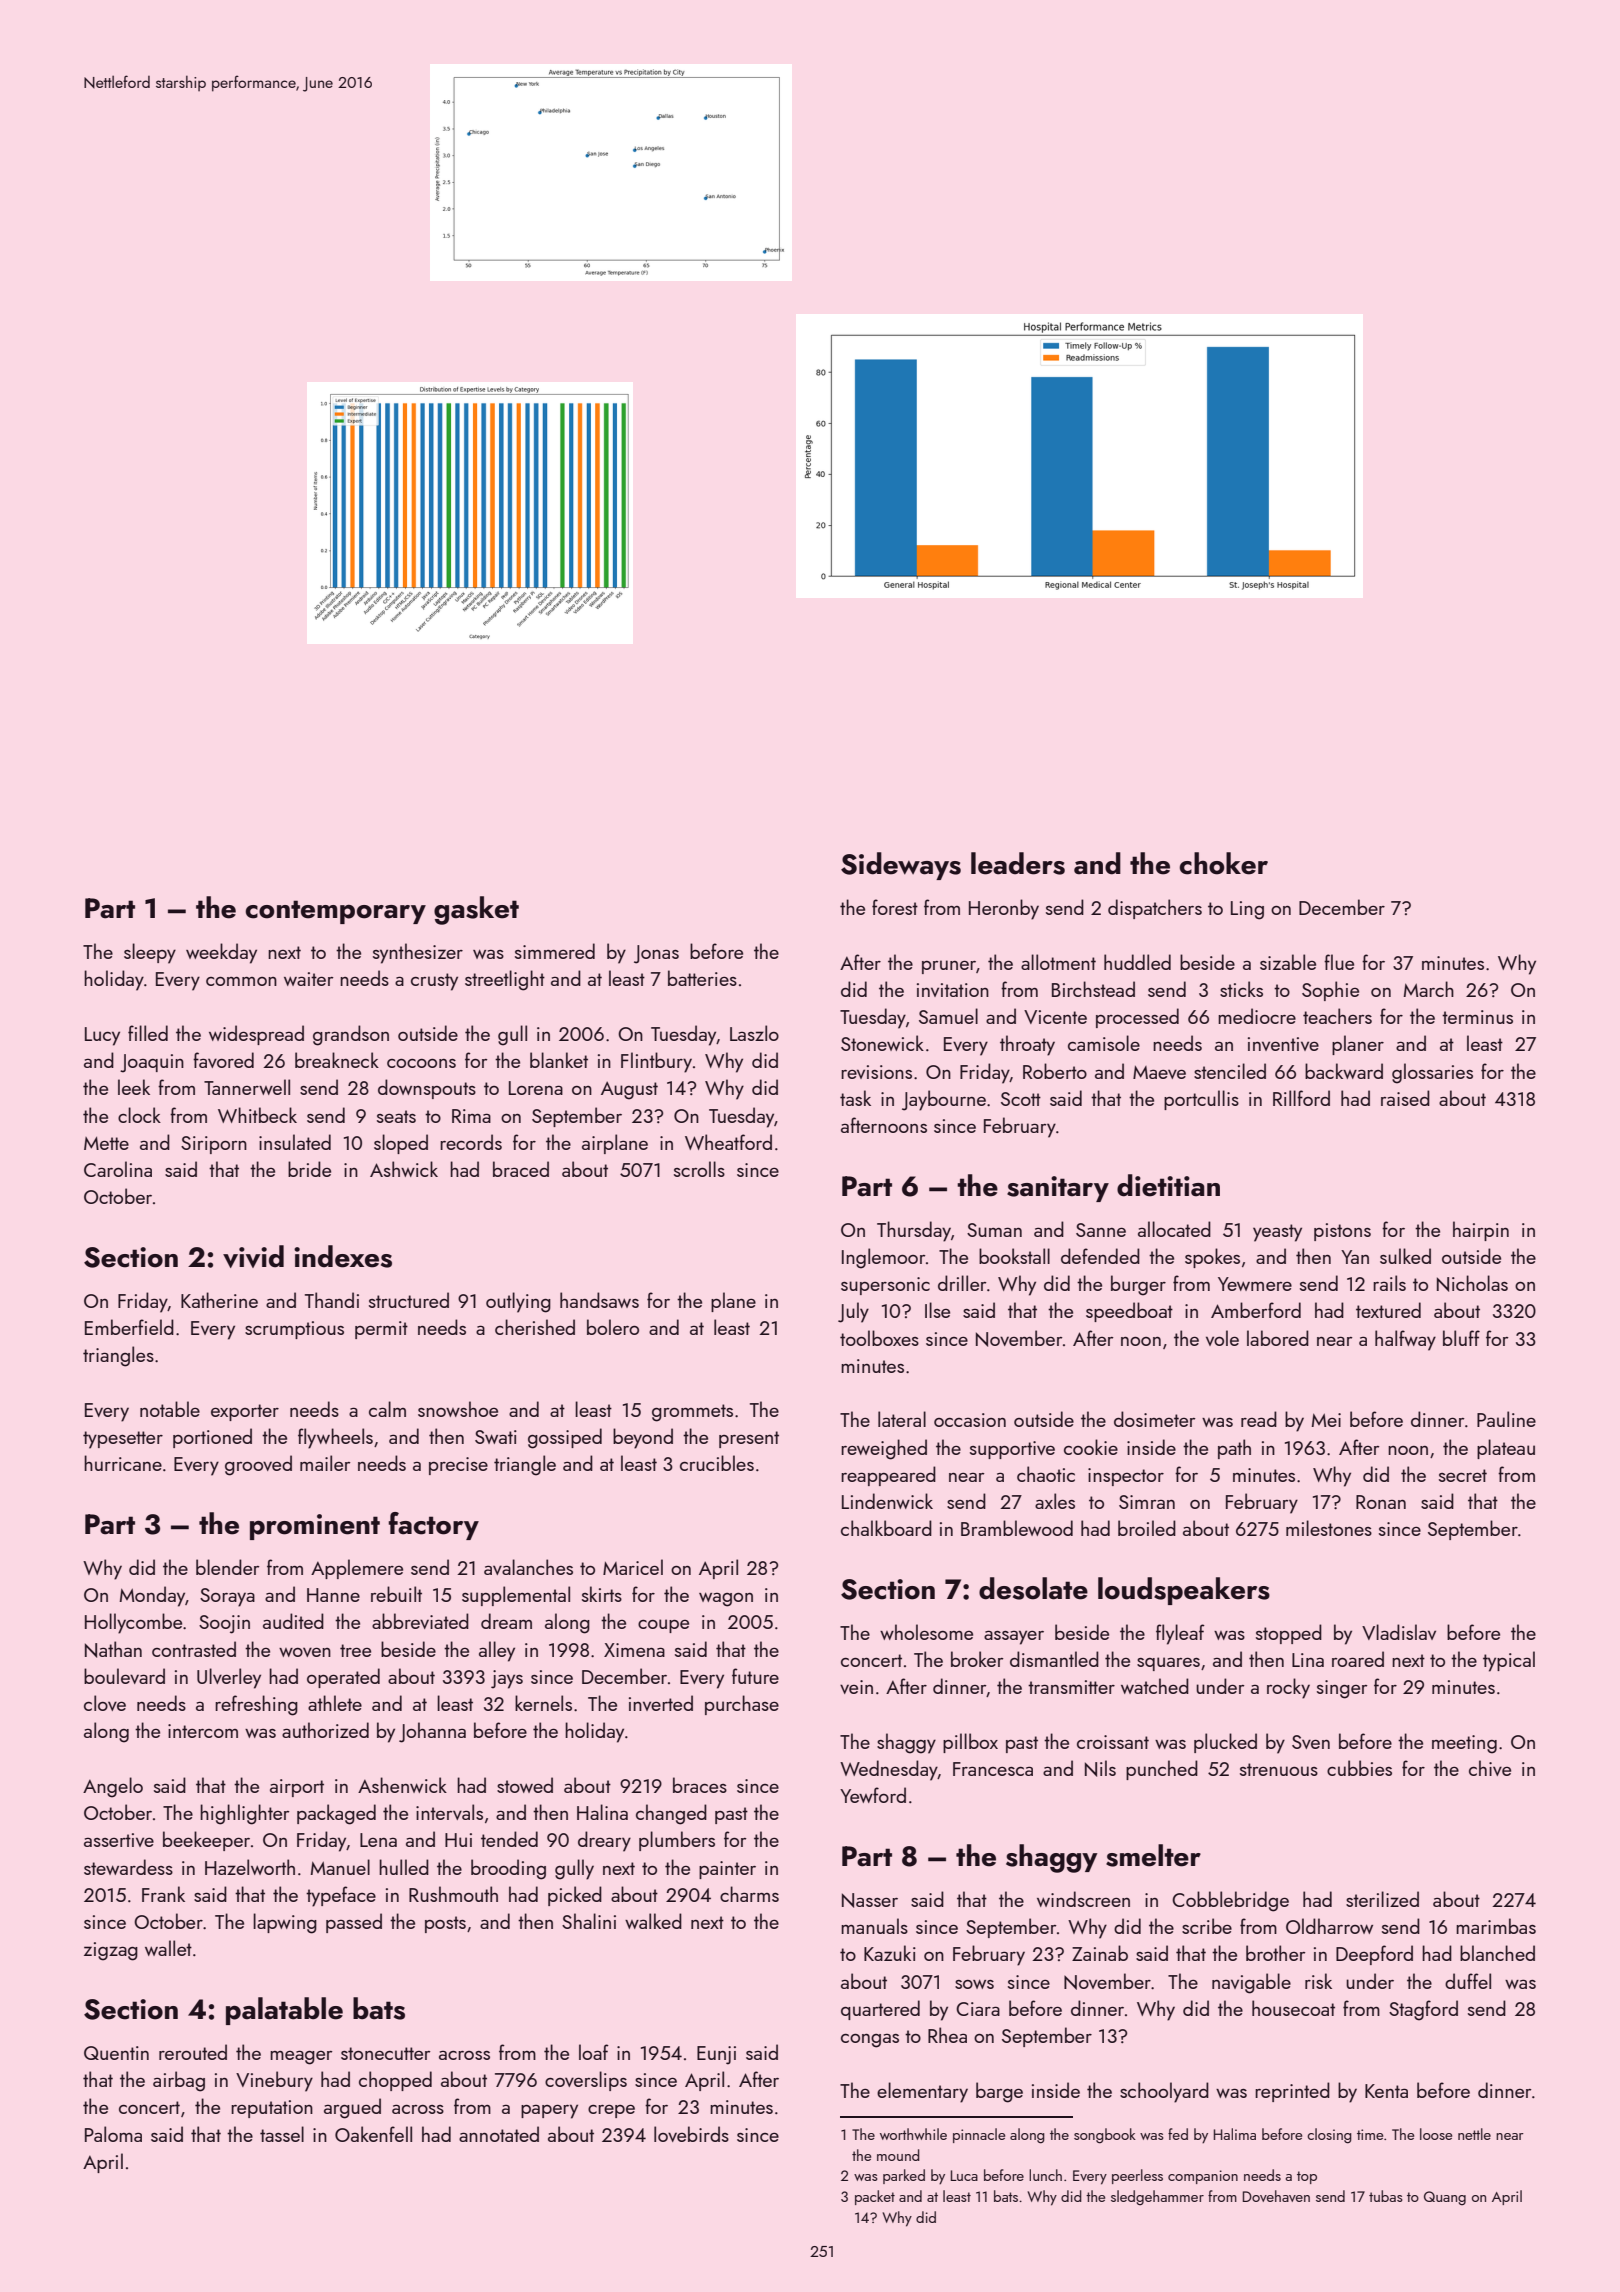  Describe the element at coordinates (476, 910) in the page. I see `gasket` at that location.
